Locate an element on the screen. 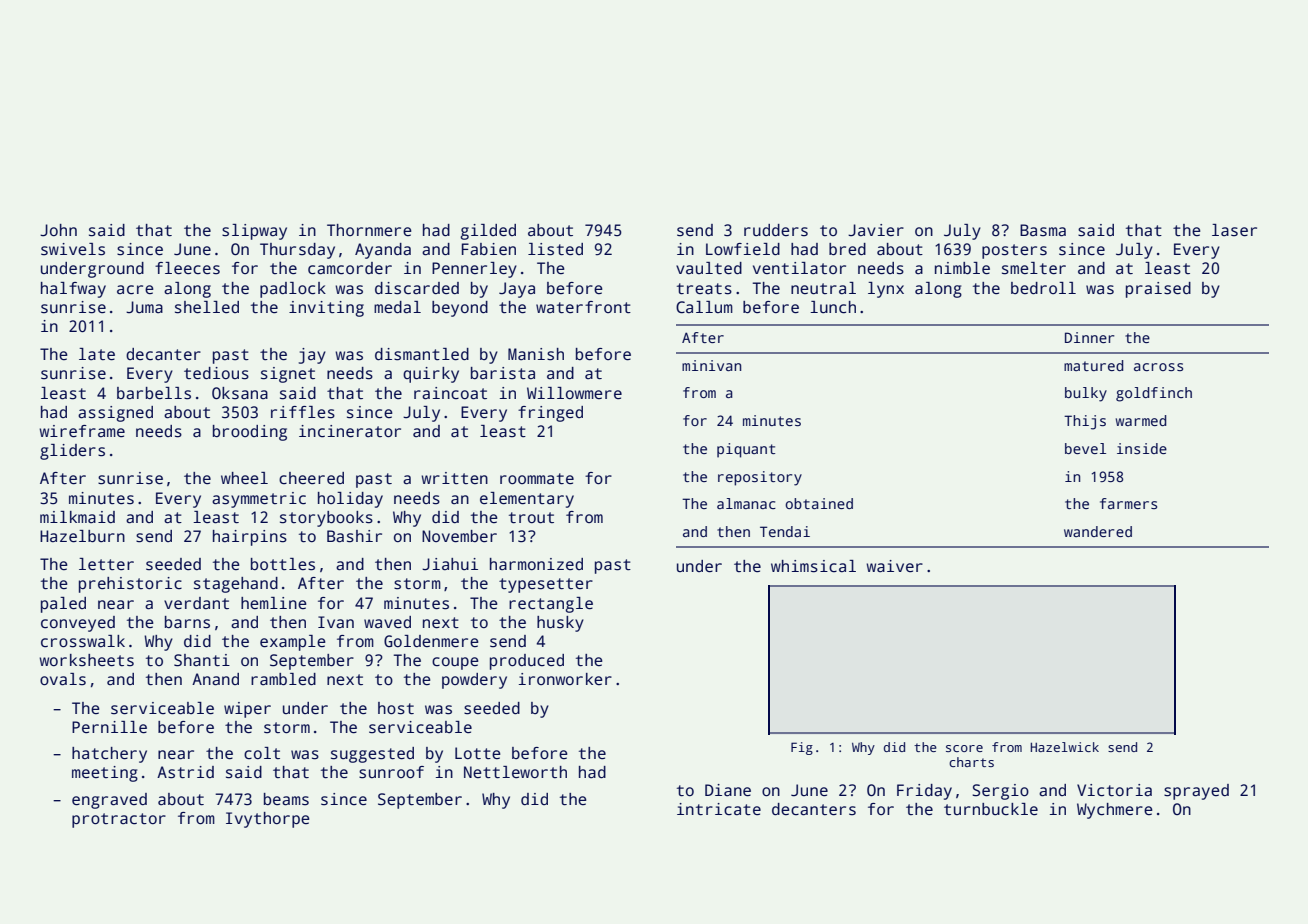  Thornmere is located at coordinates (369, 230).
